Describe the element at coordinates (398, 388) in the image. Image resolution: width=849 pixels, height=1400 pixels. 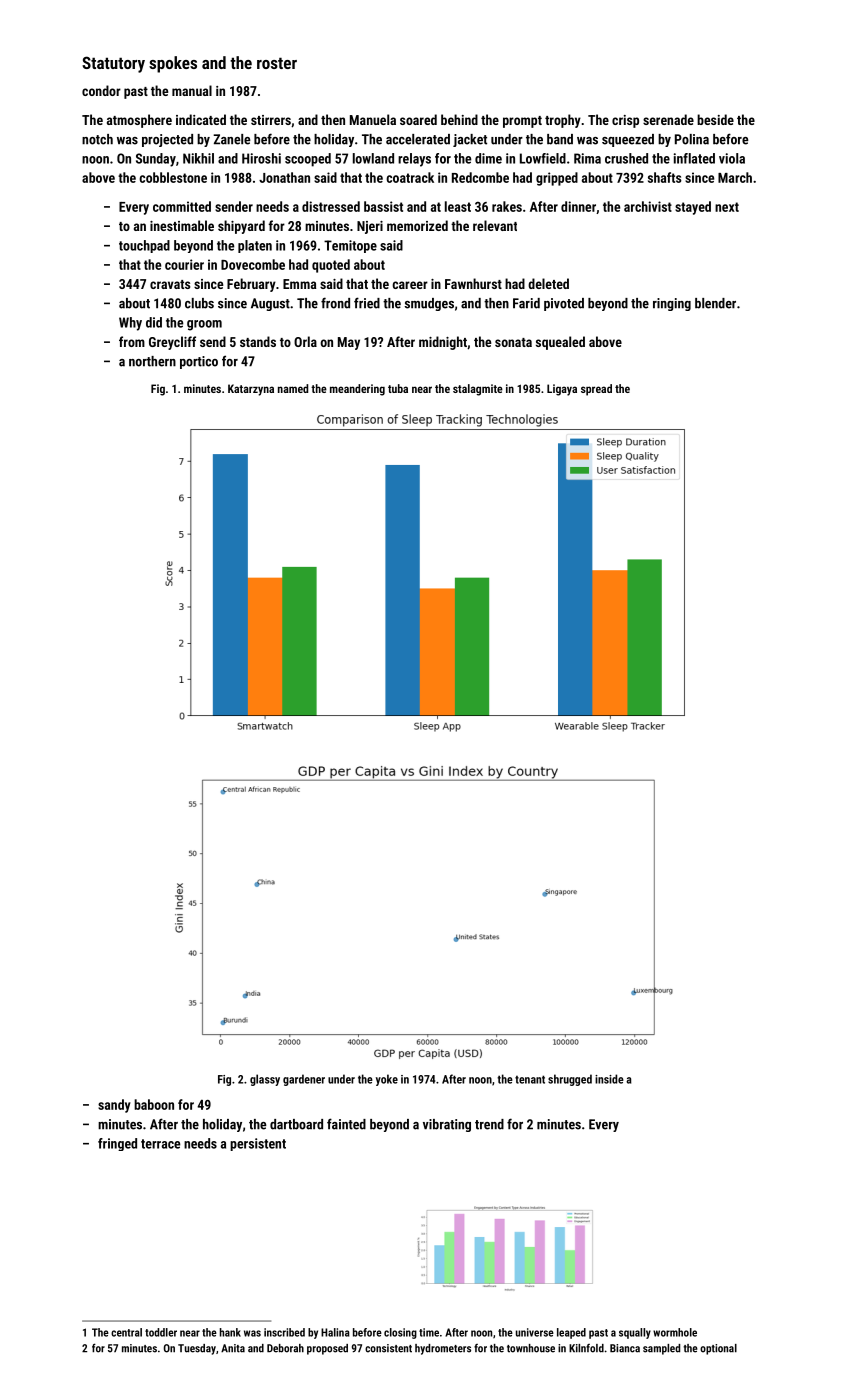
I see `tuba` at that location.
